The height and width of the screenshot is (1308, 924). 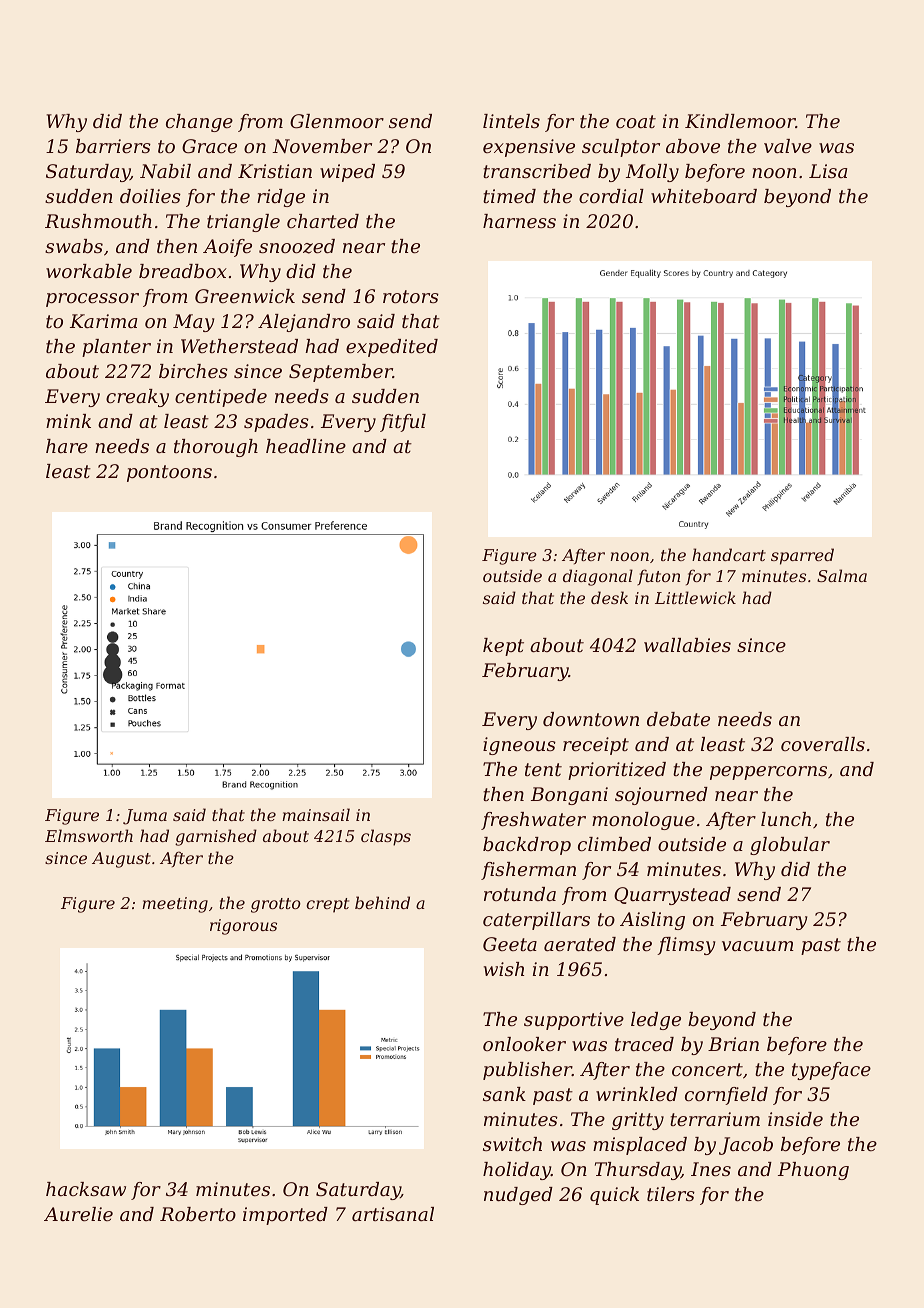 I want to click on handcart, so click(x=729, y=554).
